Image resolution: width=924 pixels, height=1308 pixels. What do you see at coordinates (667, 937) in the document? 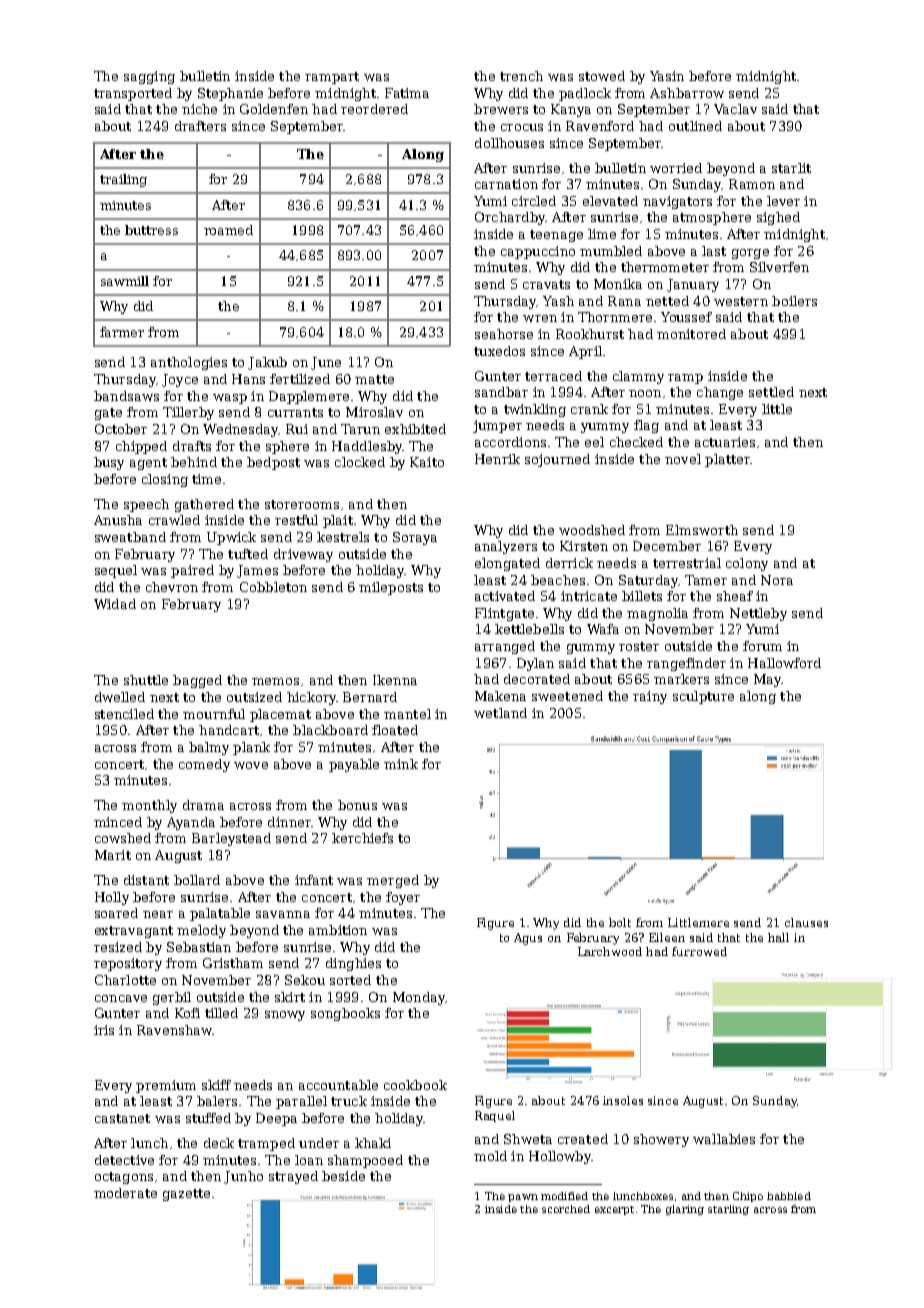
I see `Eileen` at bounding box center [667, 937].
